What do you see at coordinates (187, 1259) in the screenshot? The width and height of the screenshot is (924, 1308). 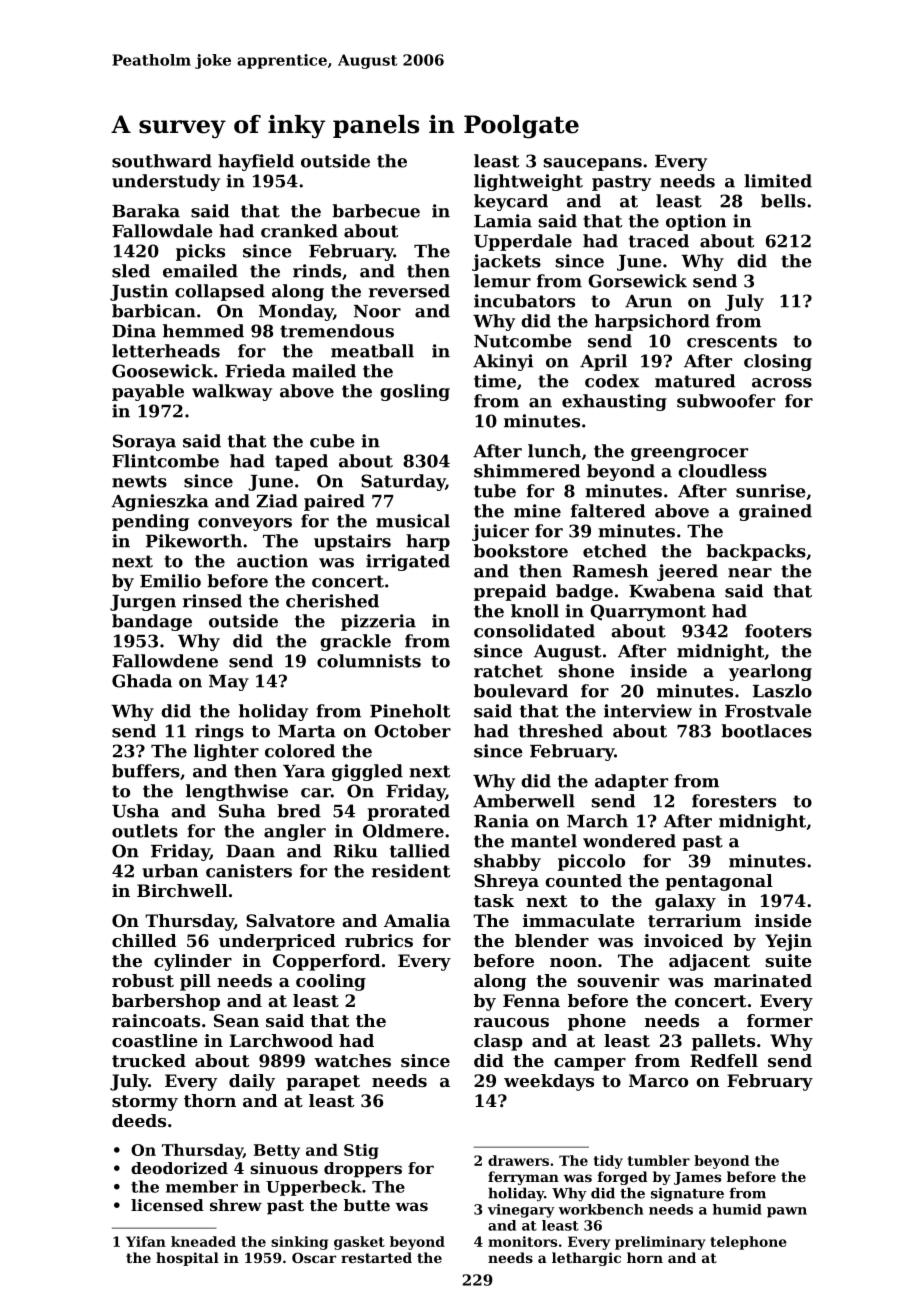 I see `hospital` at bounding box center [187, 1259].
